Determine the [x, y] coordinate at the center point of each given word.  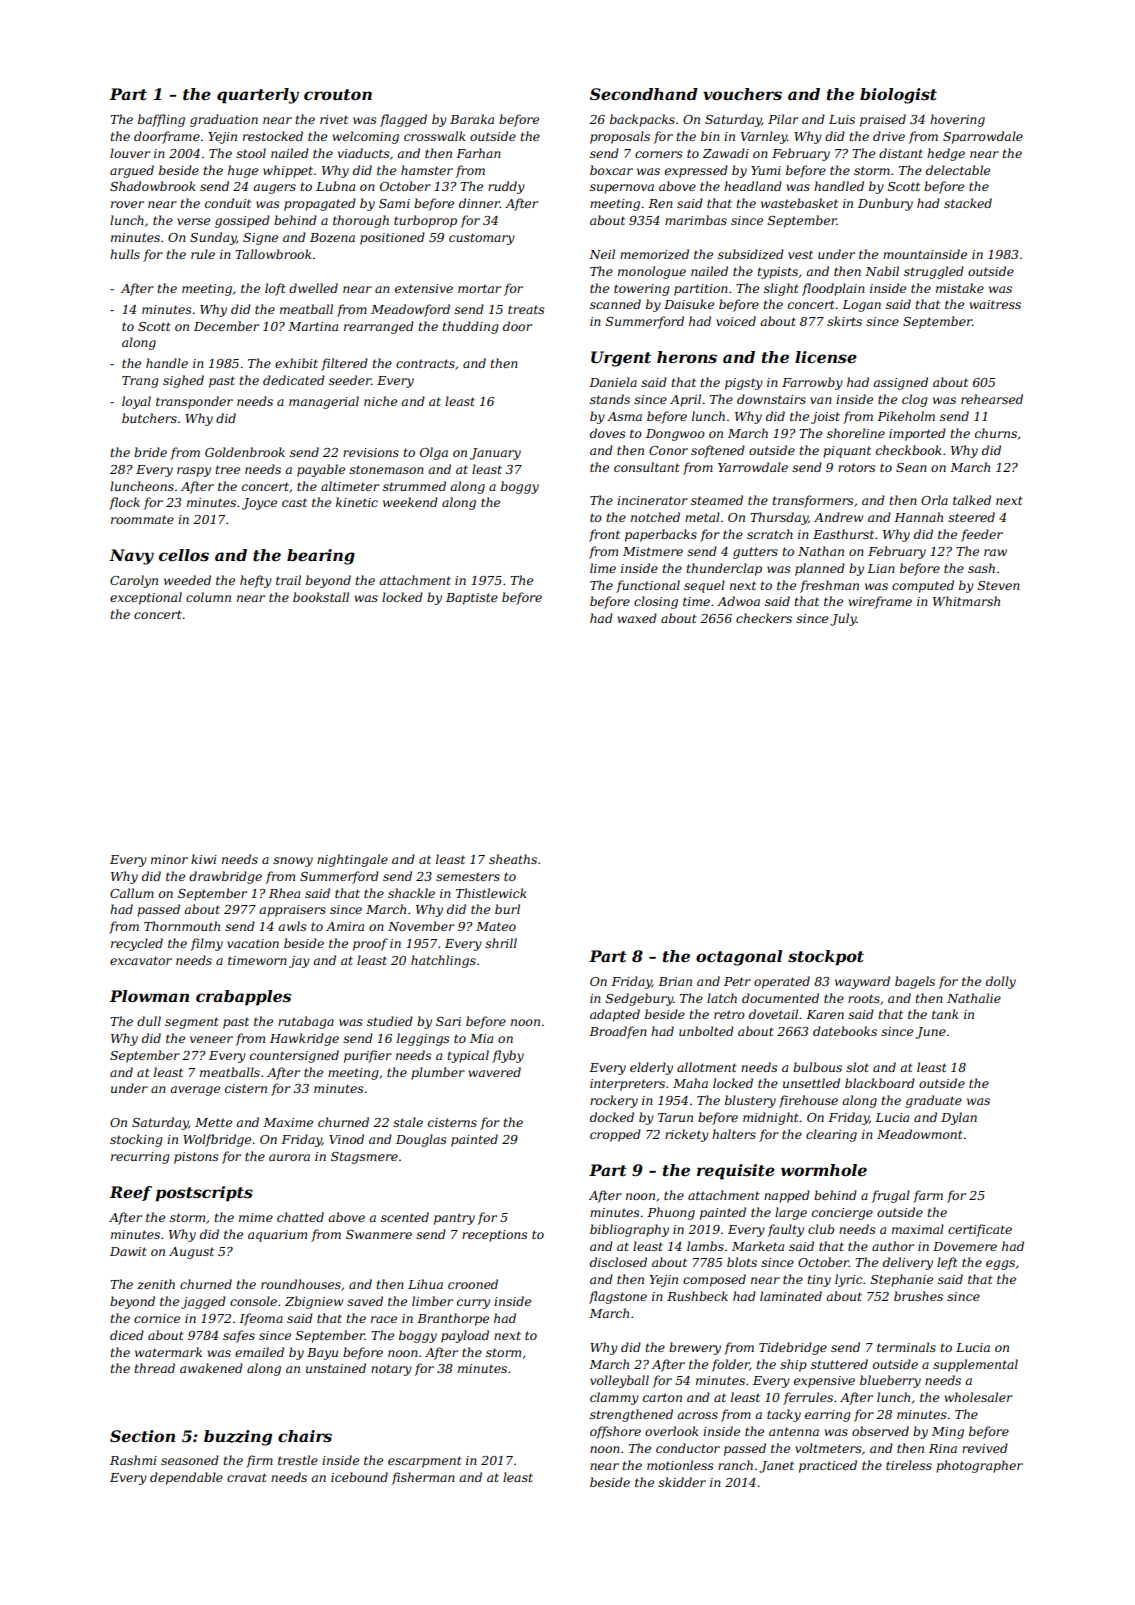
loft [275, 289]
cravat [247, 1477]
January [495, 454]
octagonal [739, 958]
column [208, 597]
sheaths [513, 859]
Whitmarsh [966, 601]
